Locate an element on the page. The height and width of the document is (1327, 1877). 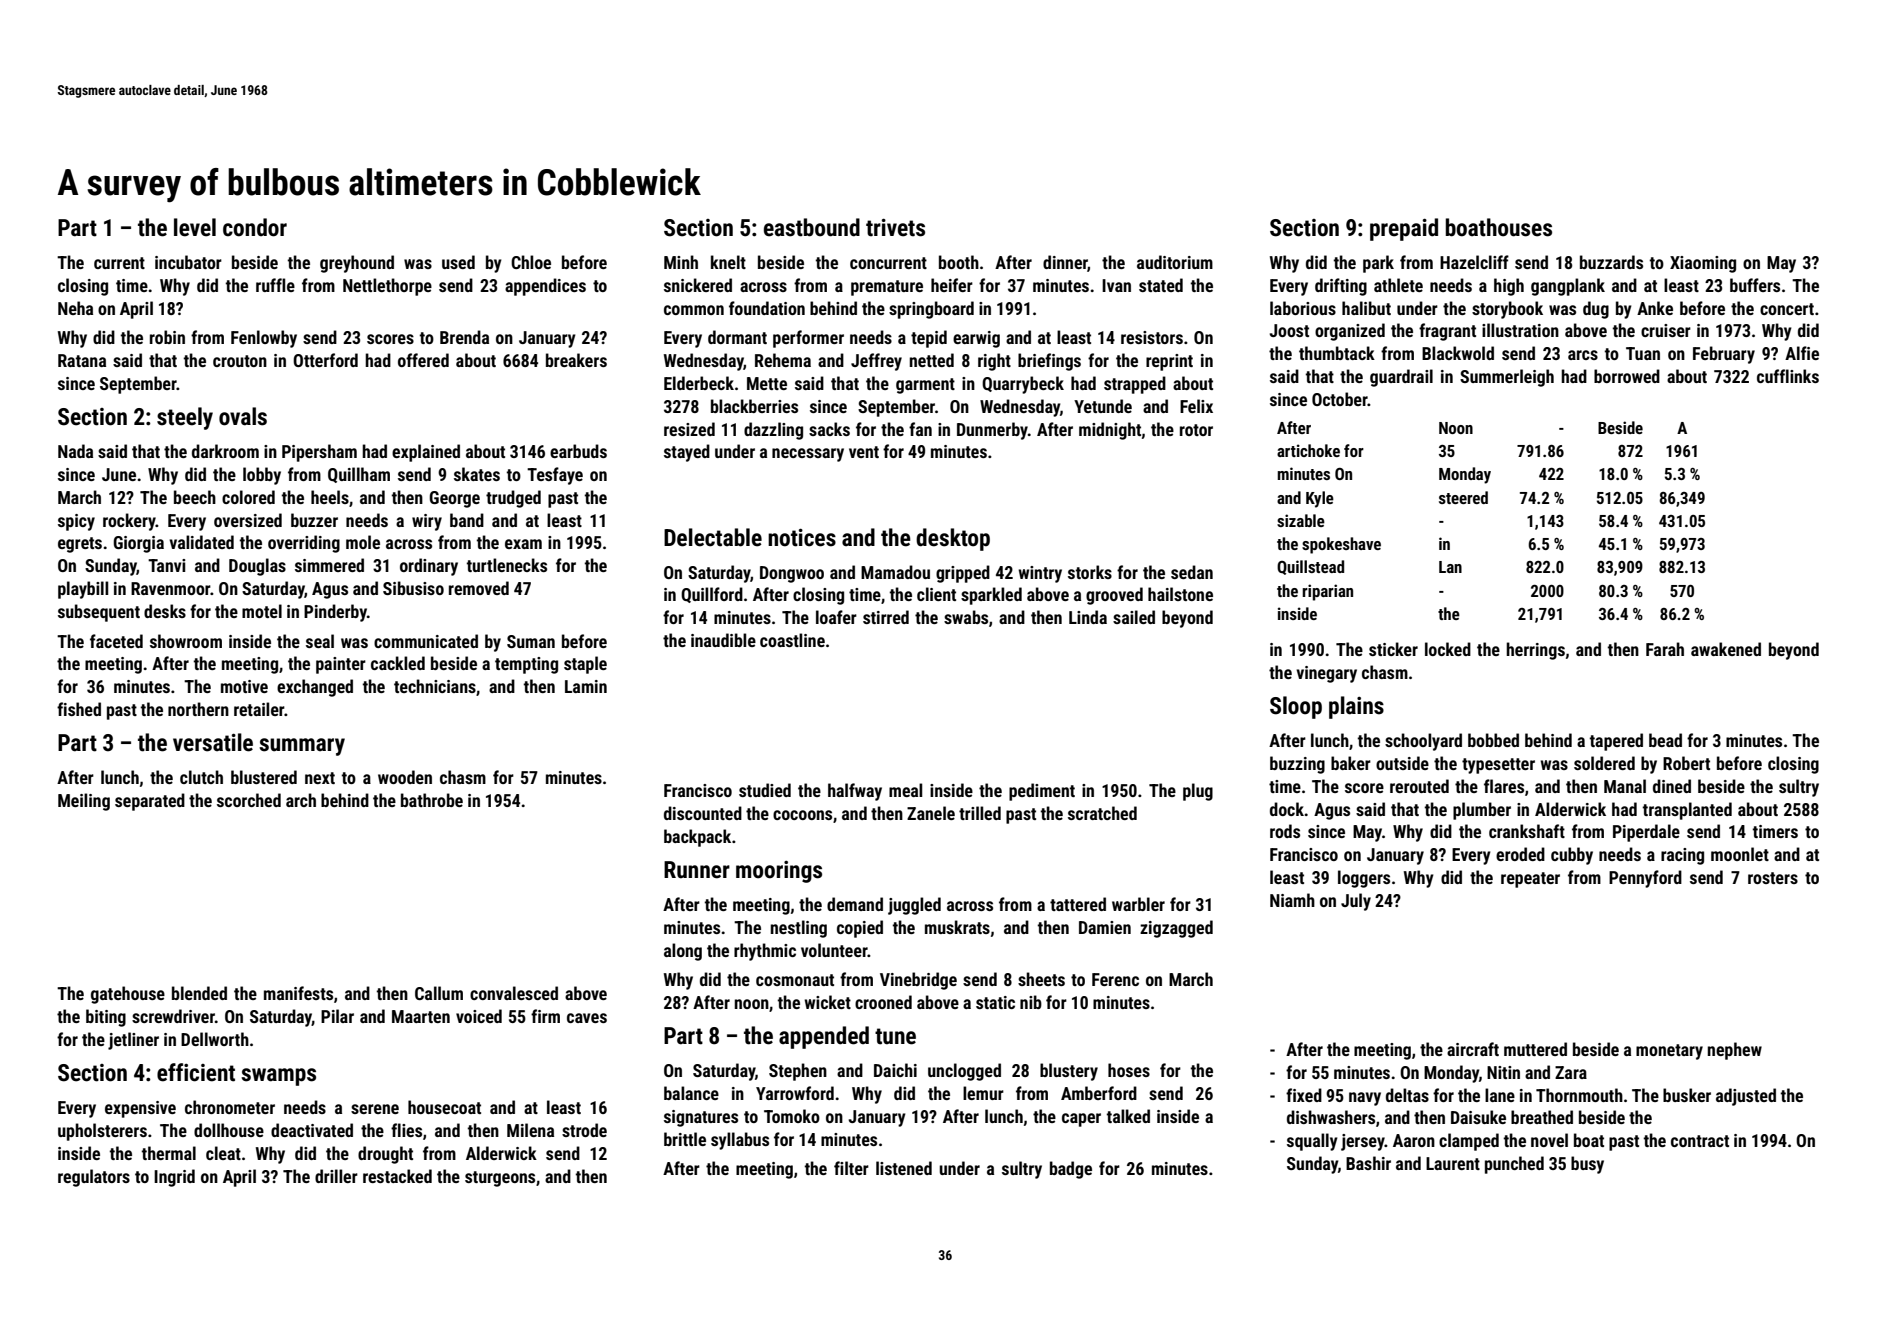
Pennyford is located at coordinates (1645, 879).
